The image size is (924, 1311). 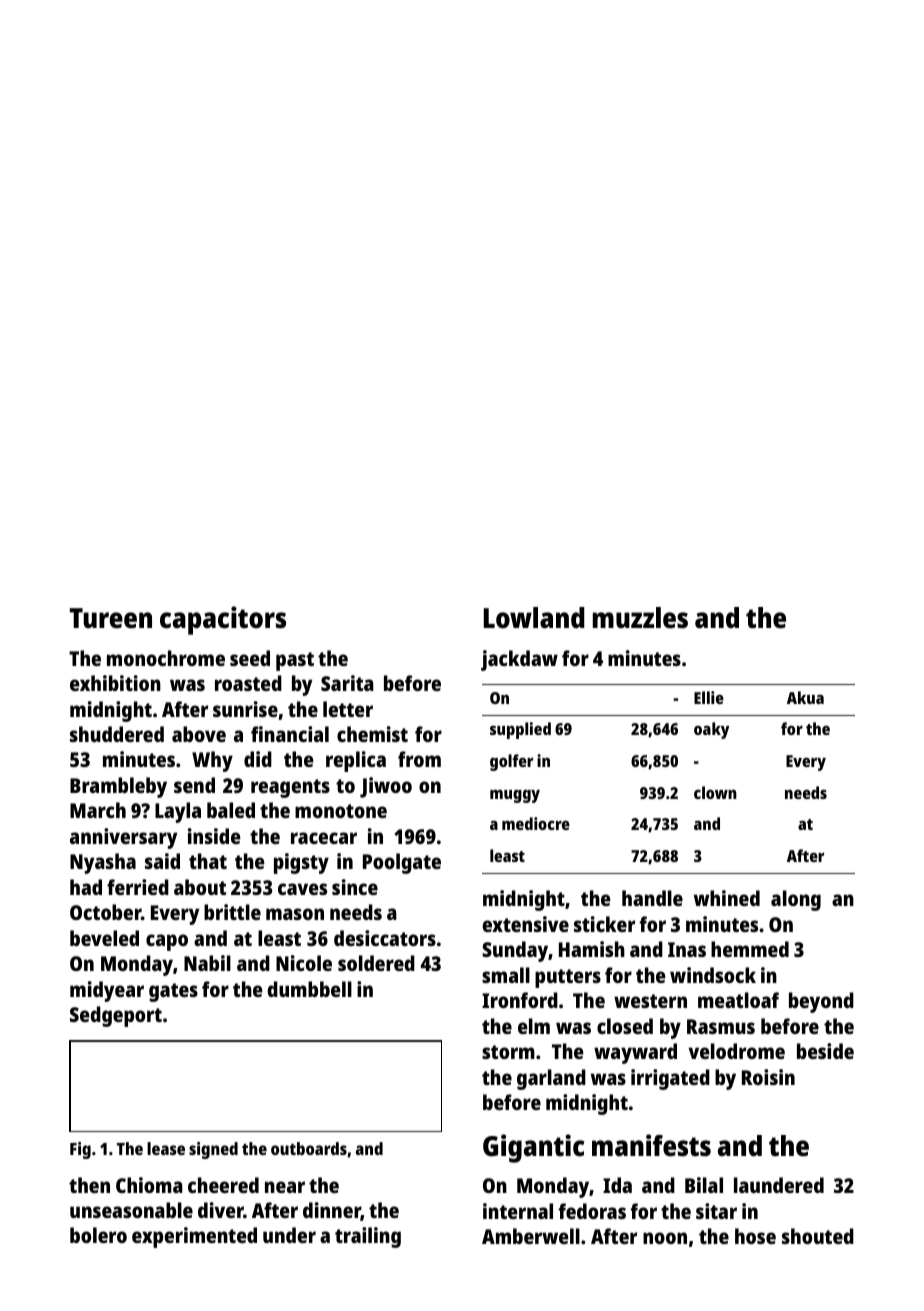 What do you see at coordinates (534, 618) in the screenshot?
I see `Lowland` at bounding box center [534, 618].
